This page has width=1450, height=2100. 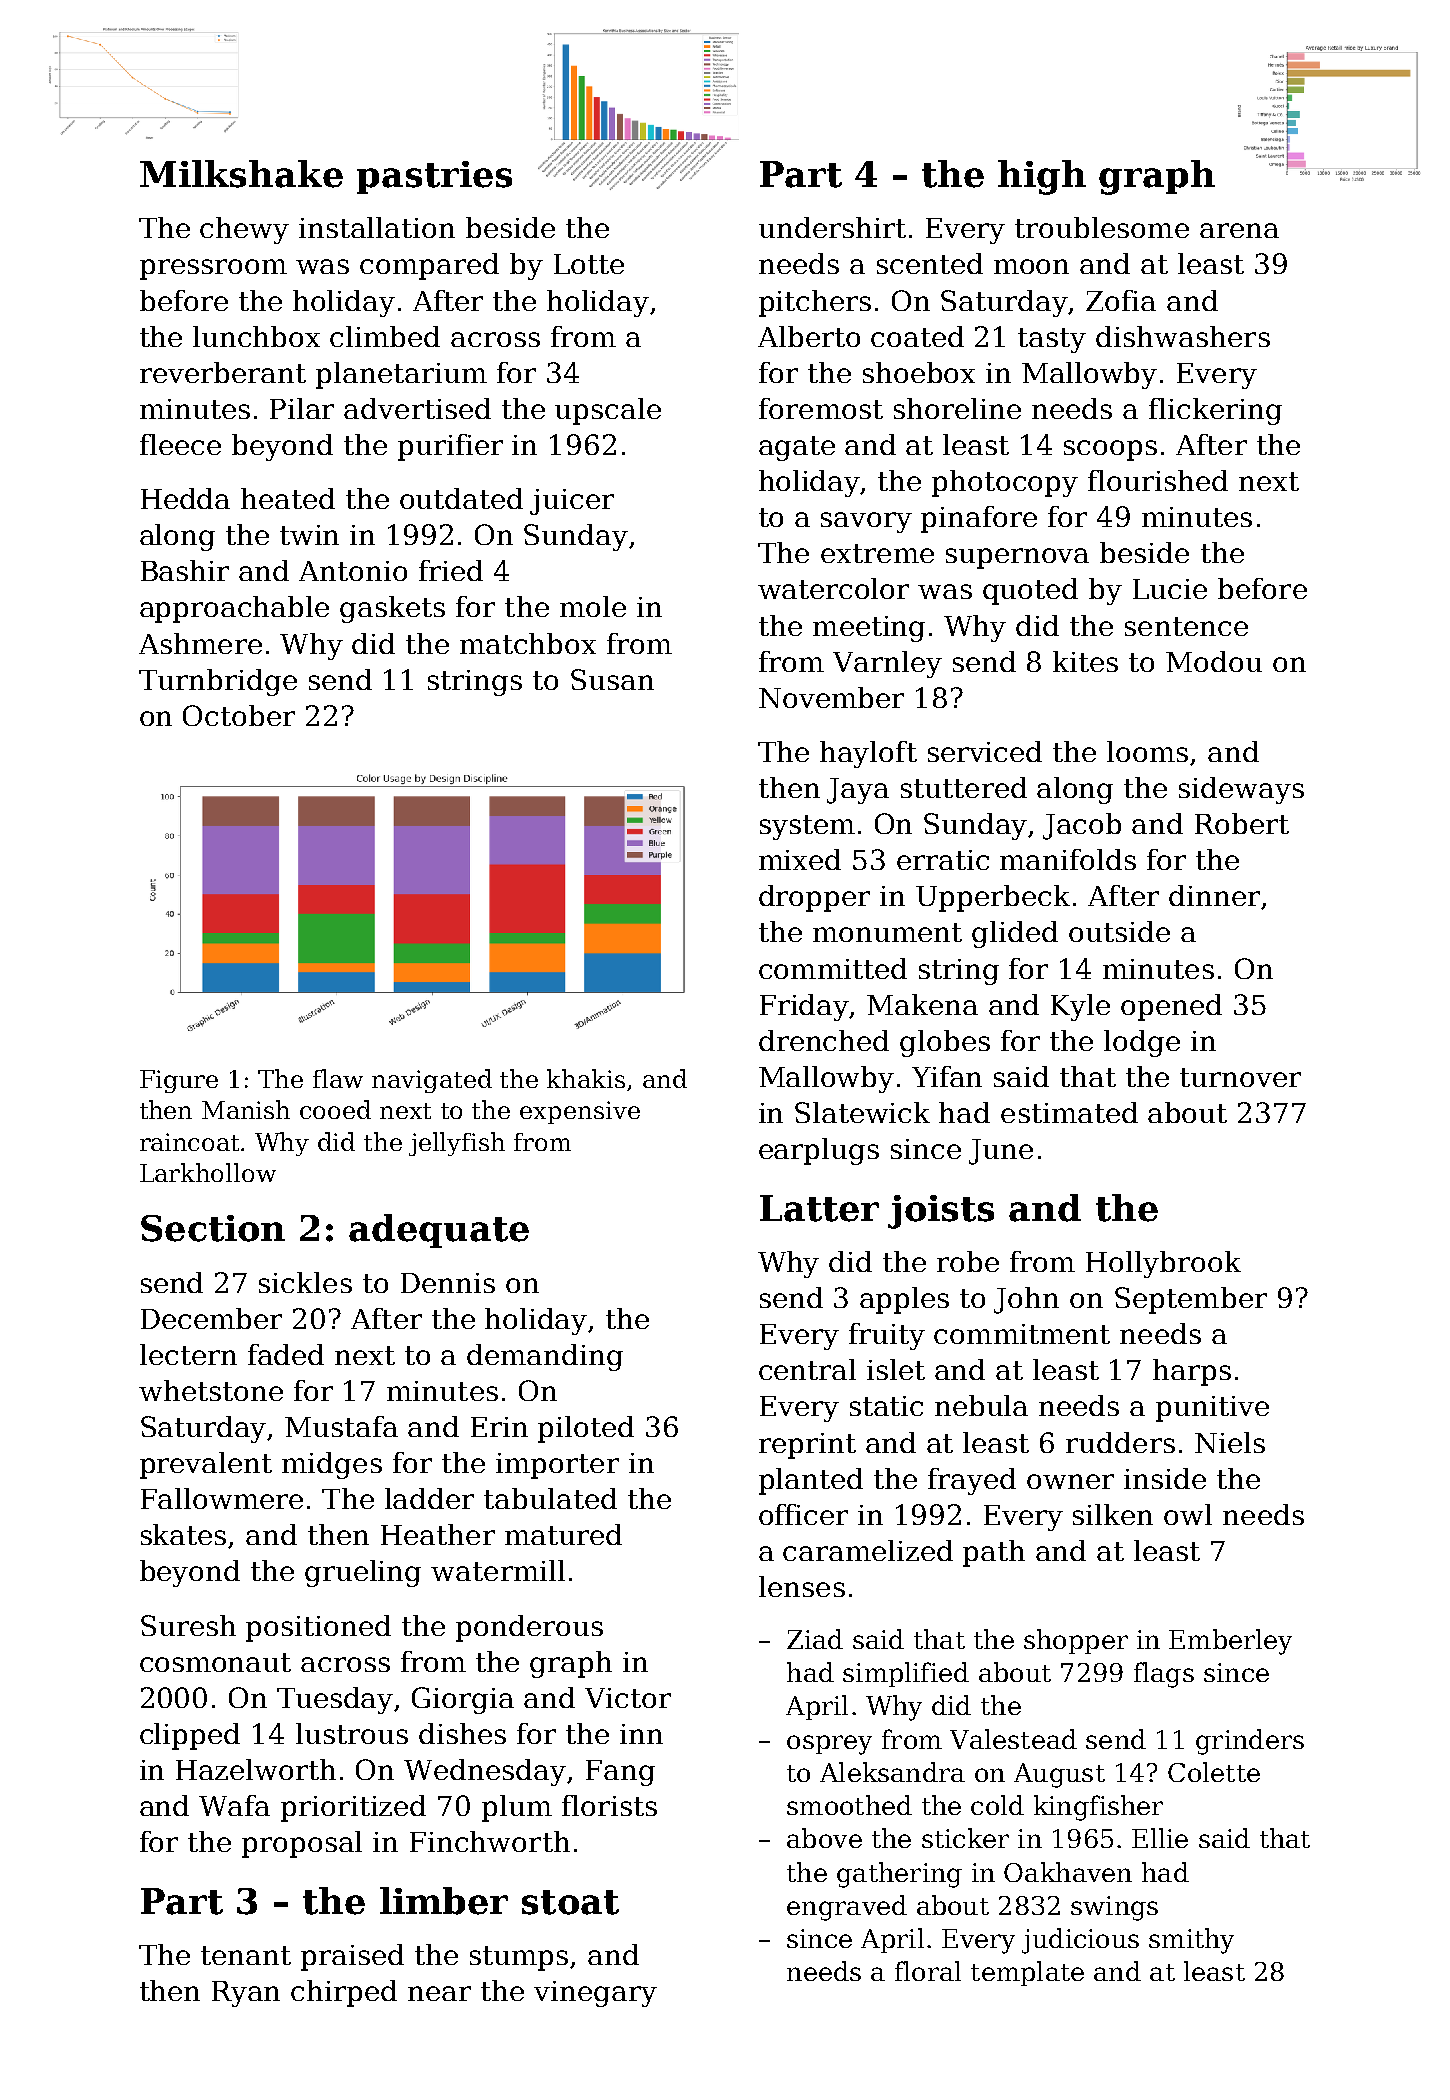 What do you see at coordinates (832, 227) in the page?
I see `undershirt` at bounding box center [832, 227].
